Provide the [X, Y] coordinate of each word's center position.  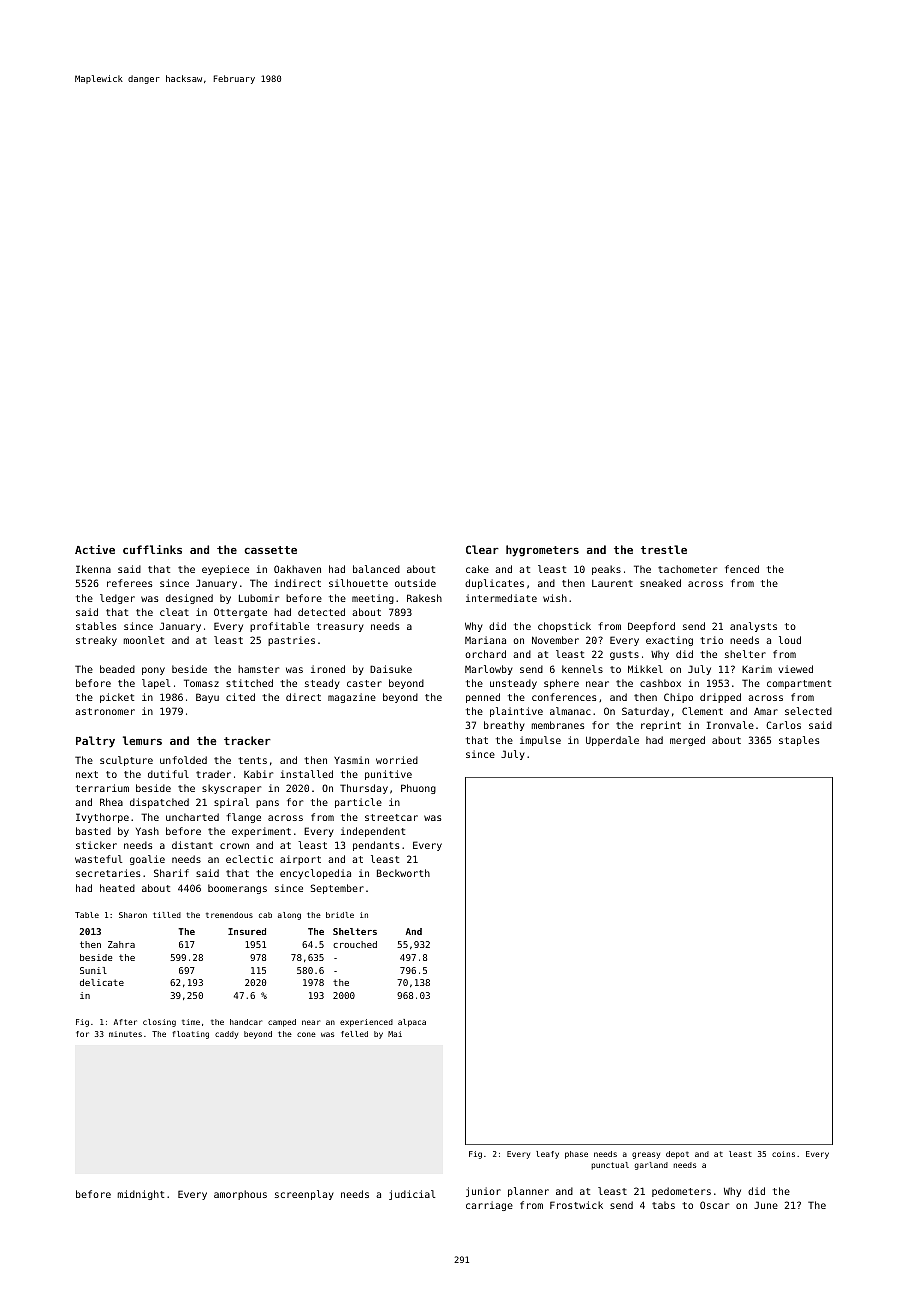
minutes [125, 1034]
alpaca [412, 1023]
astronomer [105, 711]
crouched [355, 944]
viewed [796, 669]
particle [358, 803]
